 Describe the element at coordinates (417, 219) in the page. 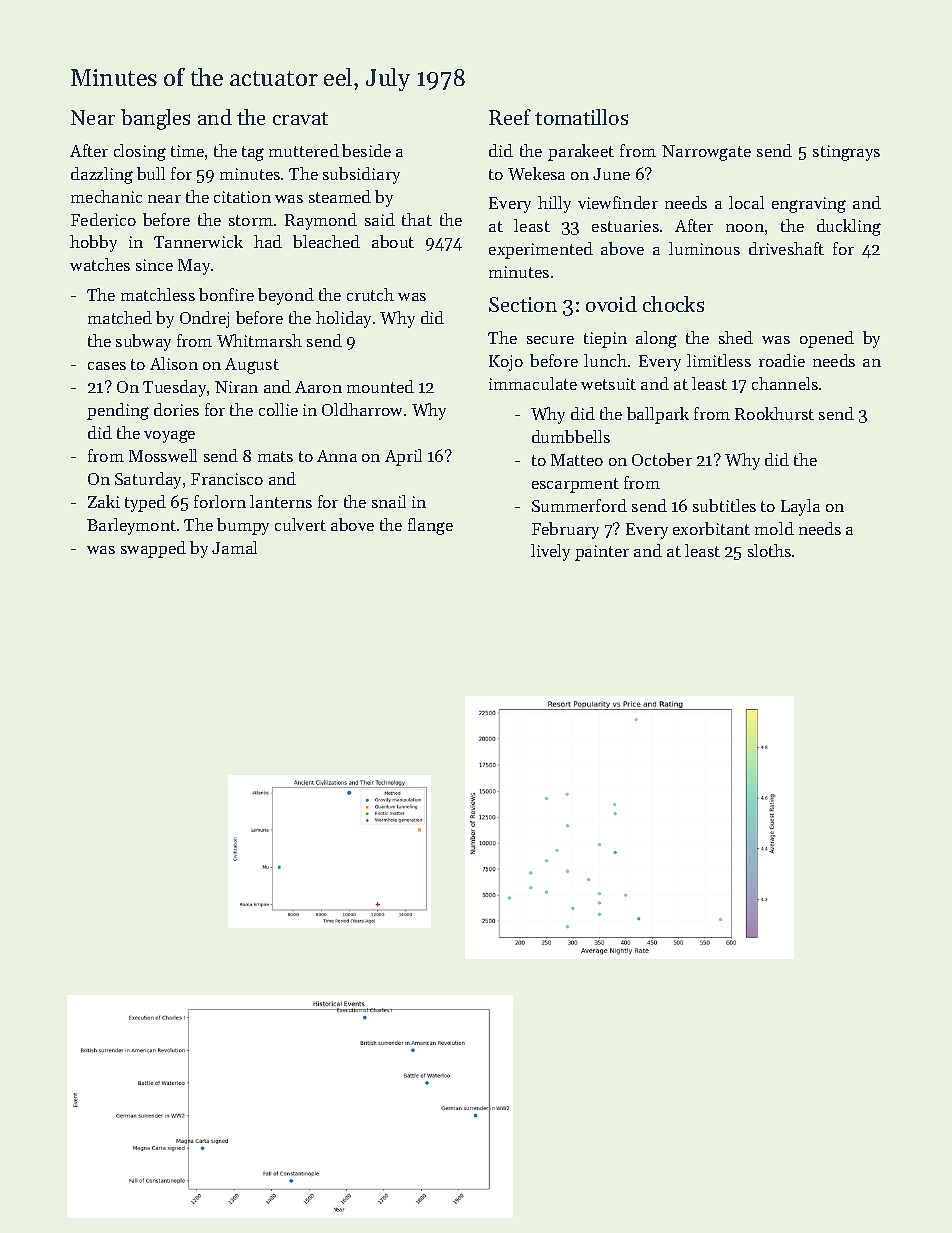

I see `that` at that location.
